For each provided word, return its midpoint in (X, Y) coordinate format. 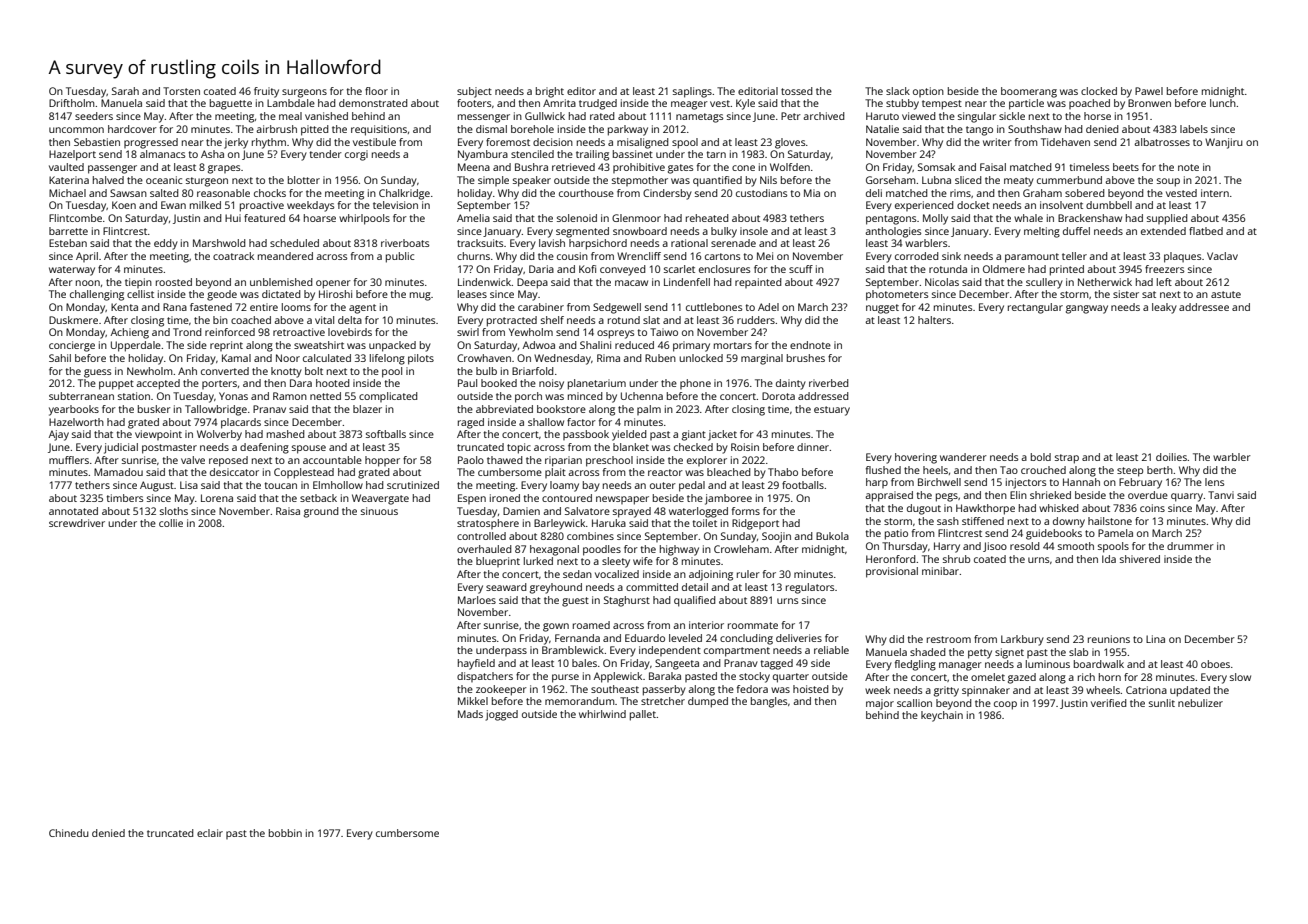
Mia (812, 193)
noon (88, 283)
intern (1215, 193)
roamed (591, 625)
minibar (941, 571)
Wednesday (562, 359)
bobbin (285, 833)
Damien (521, 511)
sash (948, 521)
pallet (643, 715)
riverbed (829, 383)
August (157, 486)
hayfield (476, 664)
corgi (356, 155)
